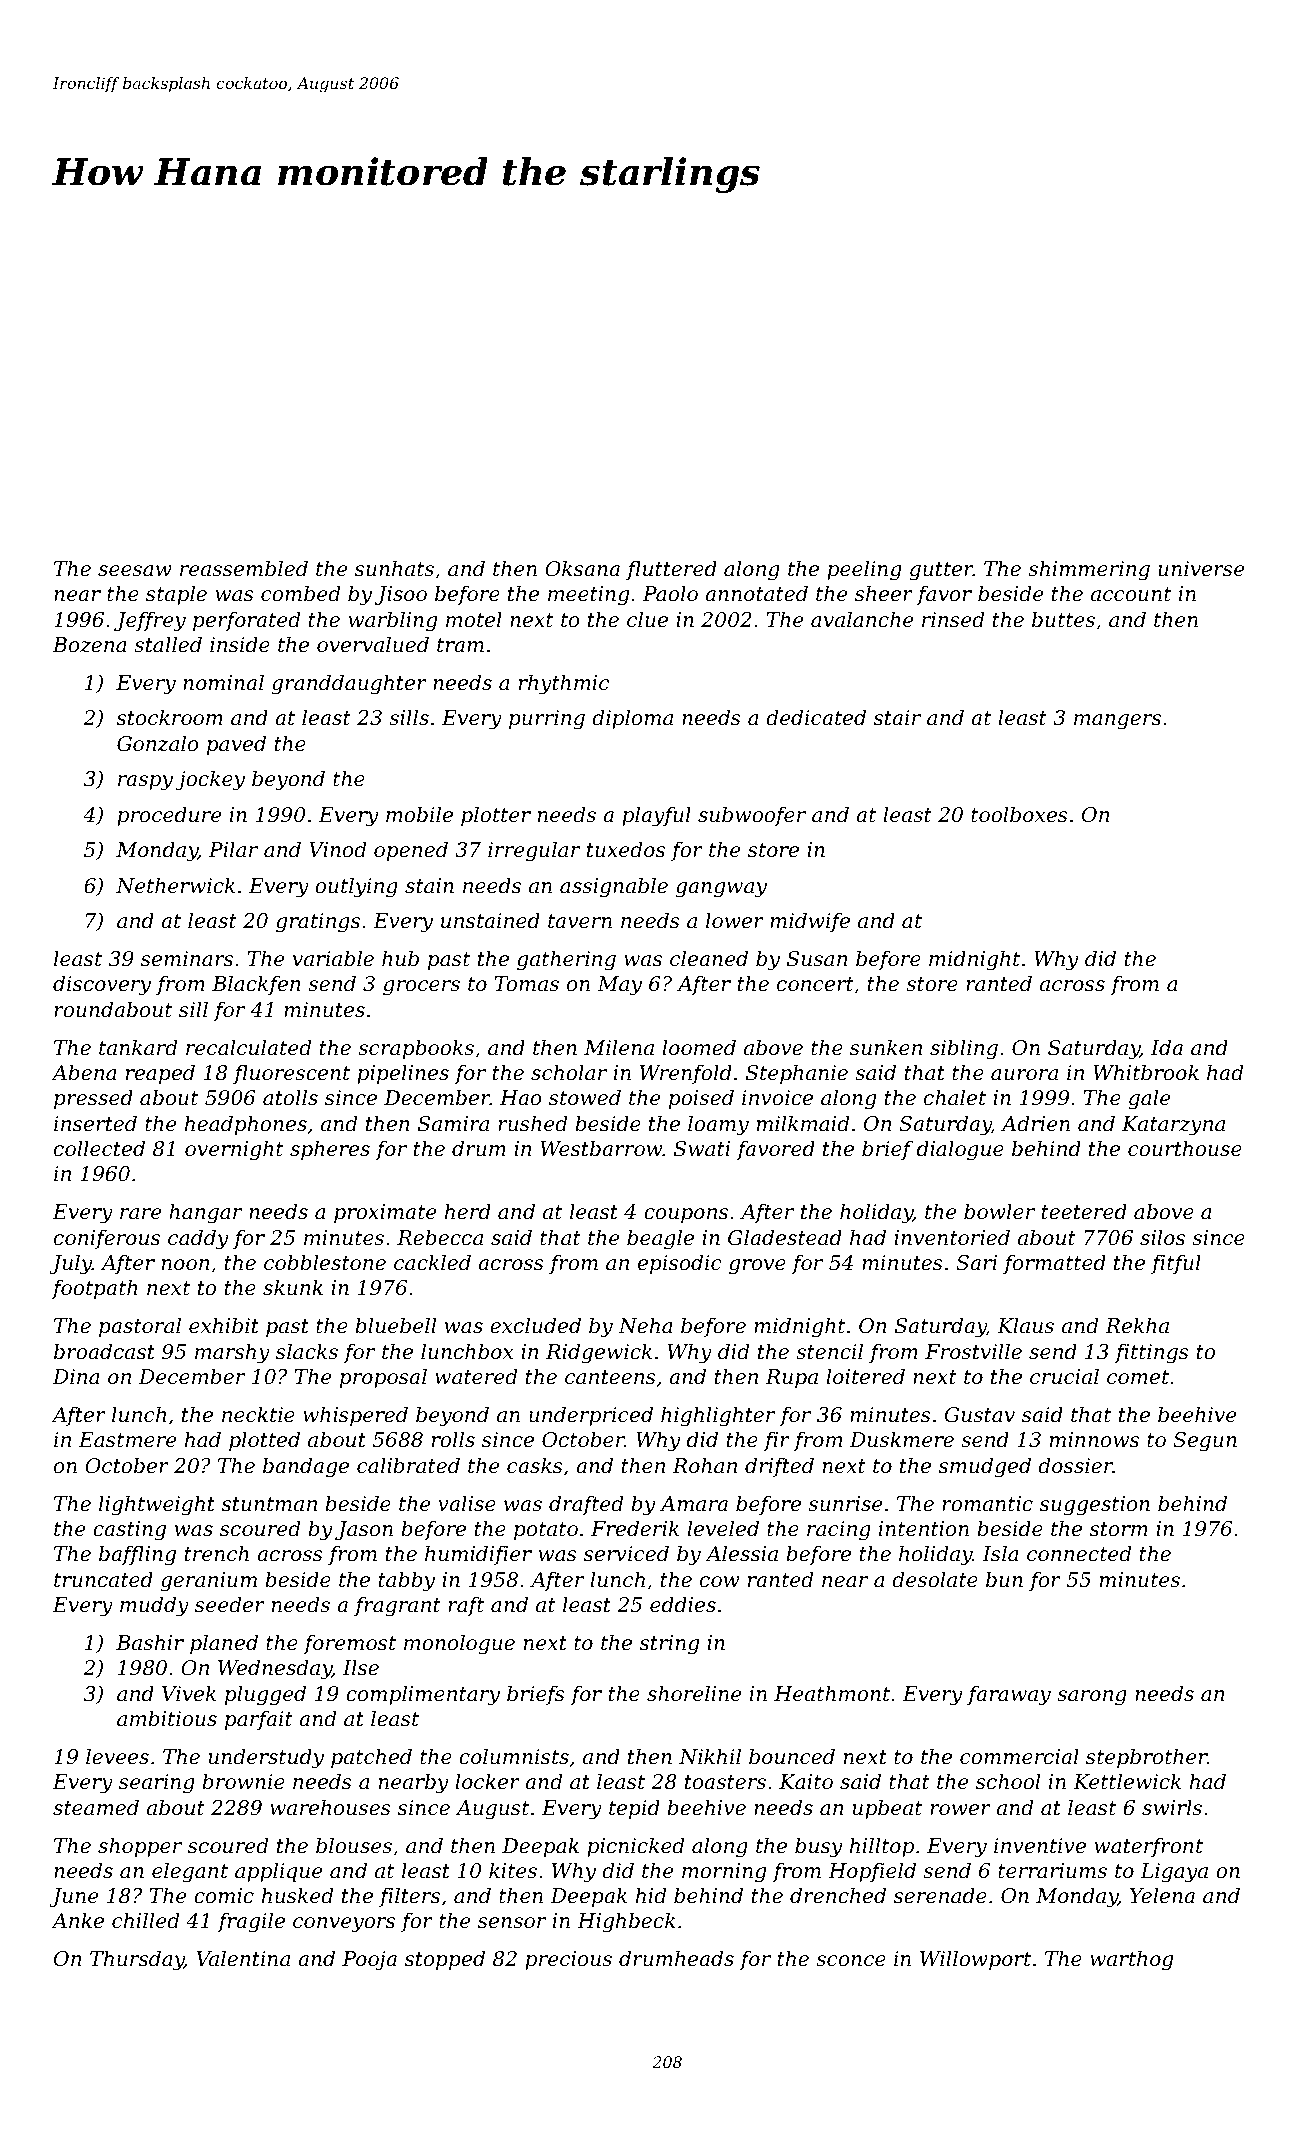  What do you see at coordinates (514, 1756) in the screenshot?
I see `columnists` at bounding box center [514, 1756].
